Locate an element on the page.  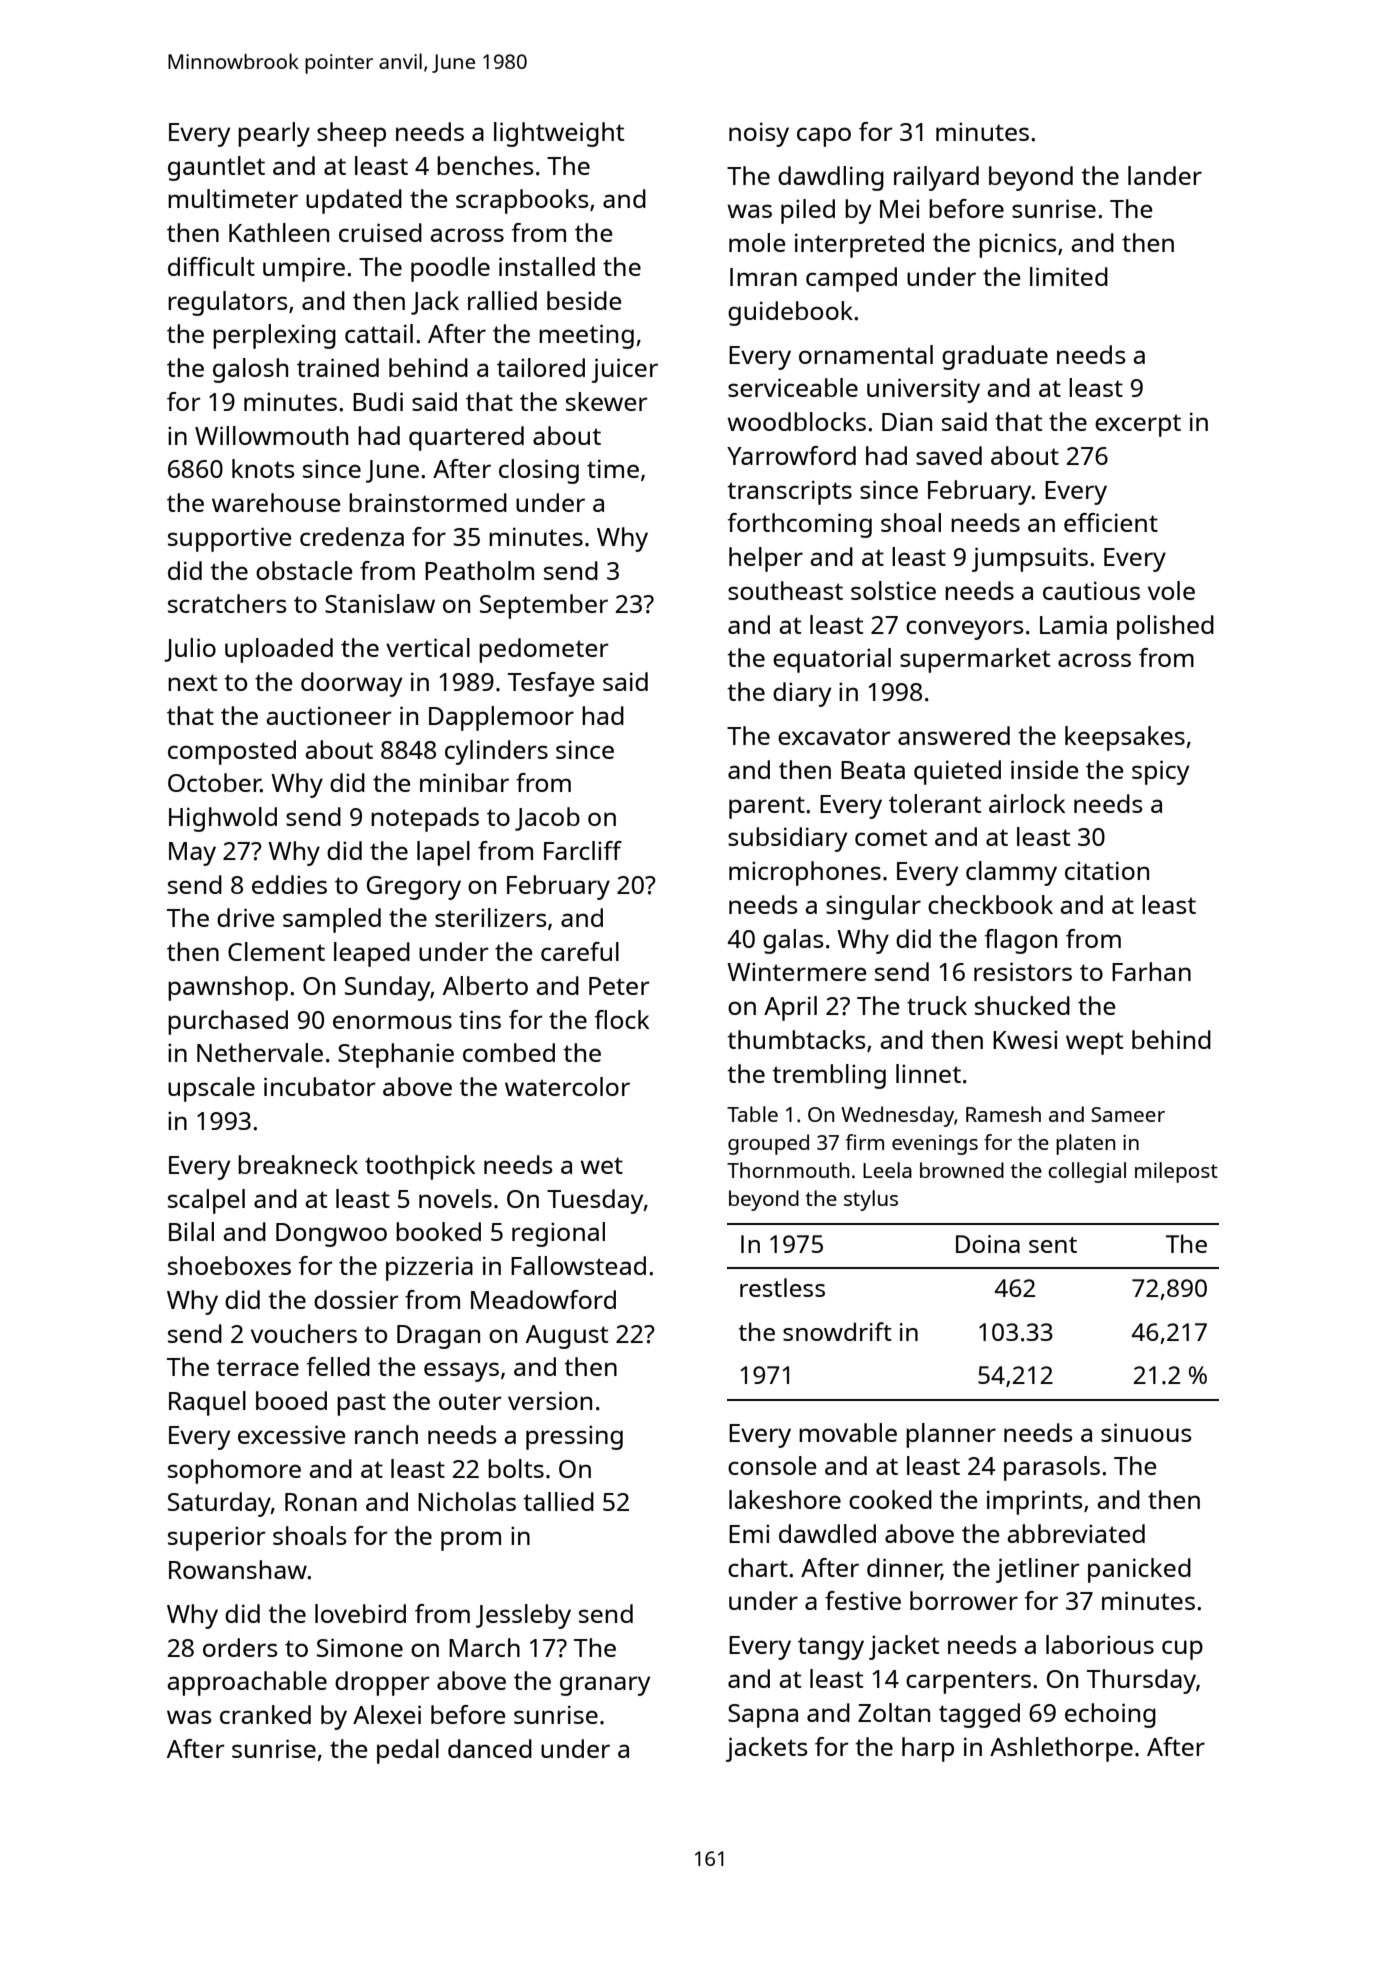
lander is located at coordinates (1165, 175).
